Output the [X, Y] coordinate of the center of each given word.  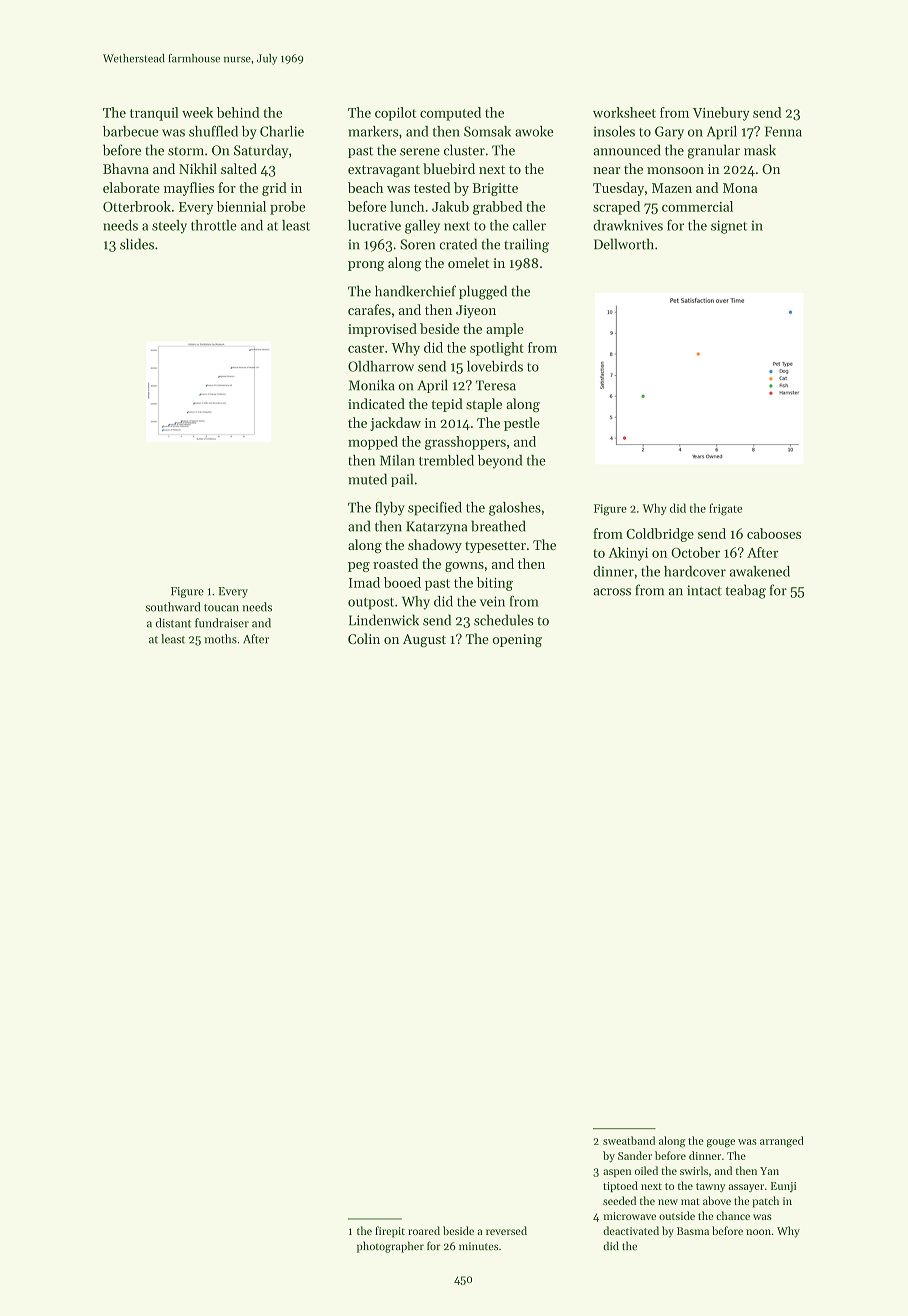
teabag [746, 591]
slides [137, 244]
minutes [478, 1246]
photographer [390, 1247]
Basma [693, 1231]
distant [173, 623]
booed [402, 582]
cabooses [774, 533]
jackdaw [395, 424]
